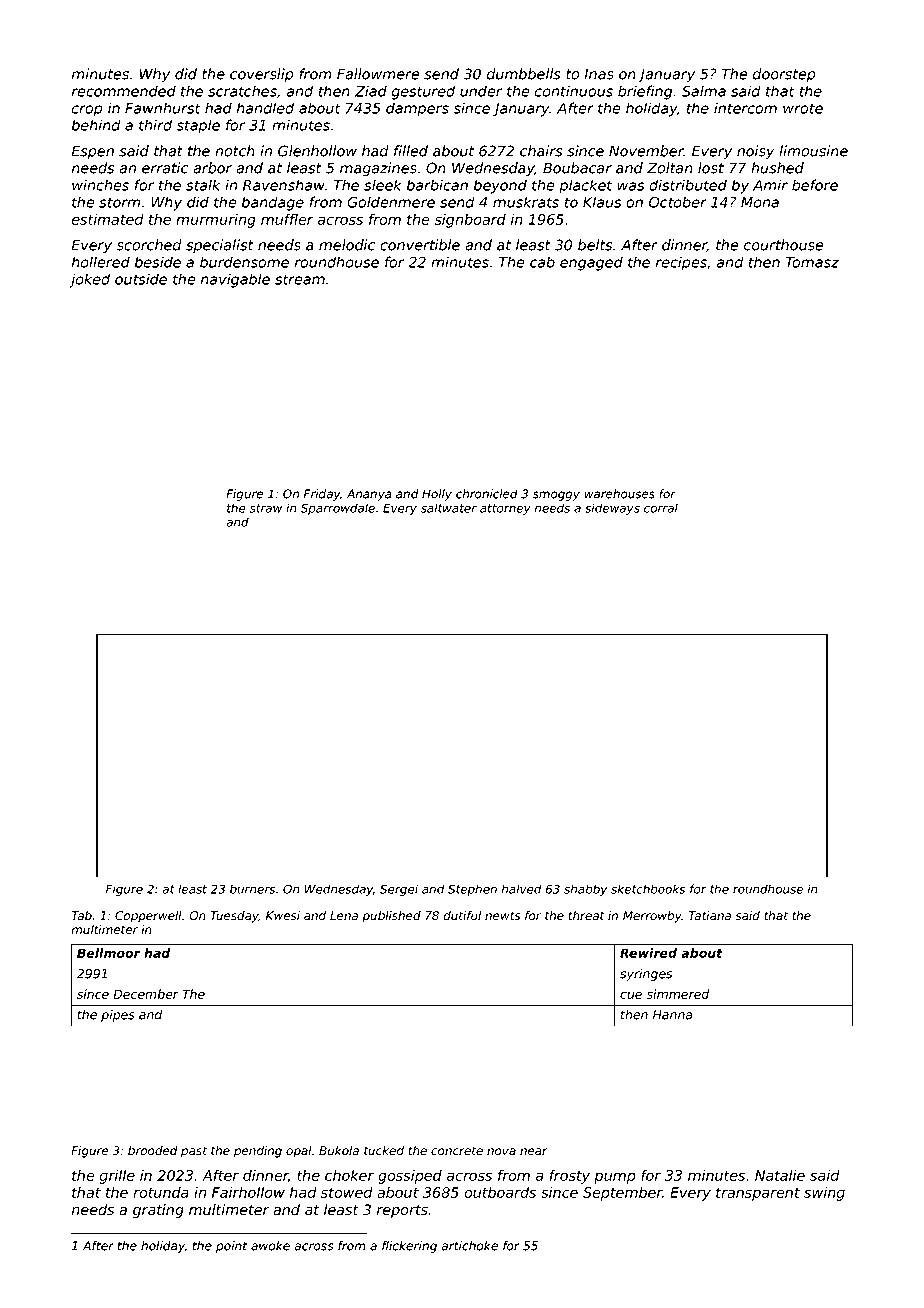 This screenshot has width=924, height=1308. Describe the element at coordinates (505, 509) in the screenshot. I see `attorney` at that location.
